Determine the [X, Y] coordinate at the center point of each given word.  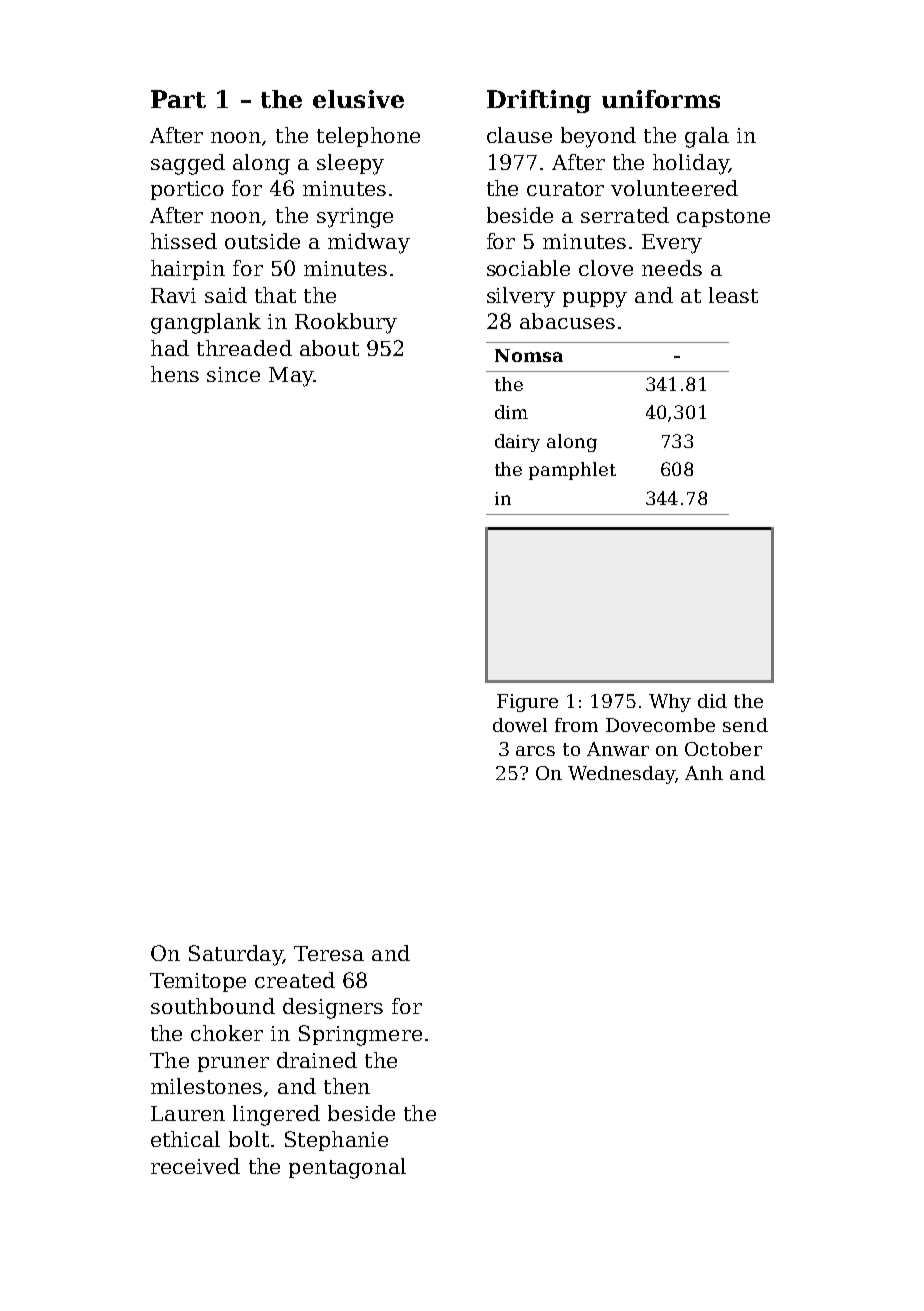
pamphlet [572, 471]
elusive [358, 99]
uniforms [661, 99]
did [712, 701]
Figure [527, 703]
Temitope [198, 982]
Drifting [539, 101]
